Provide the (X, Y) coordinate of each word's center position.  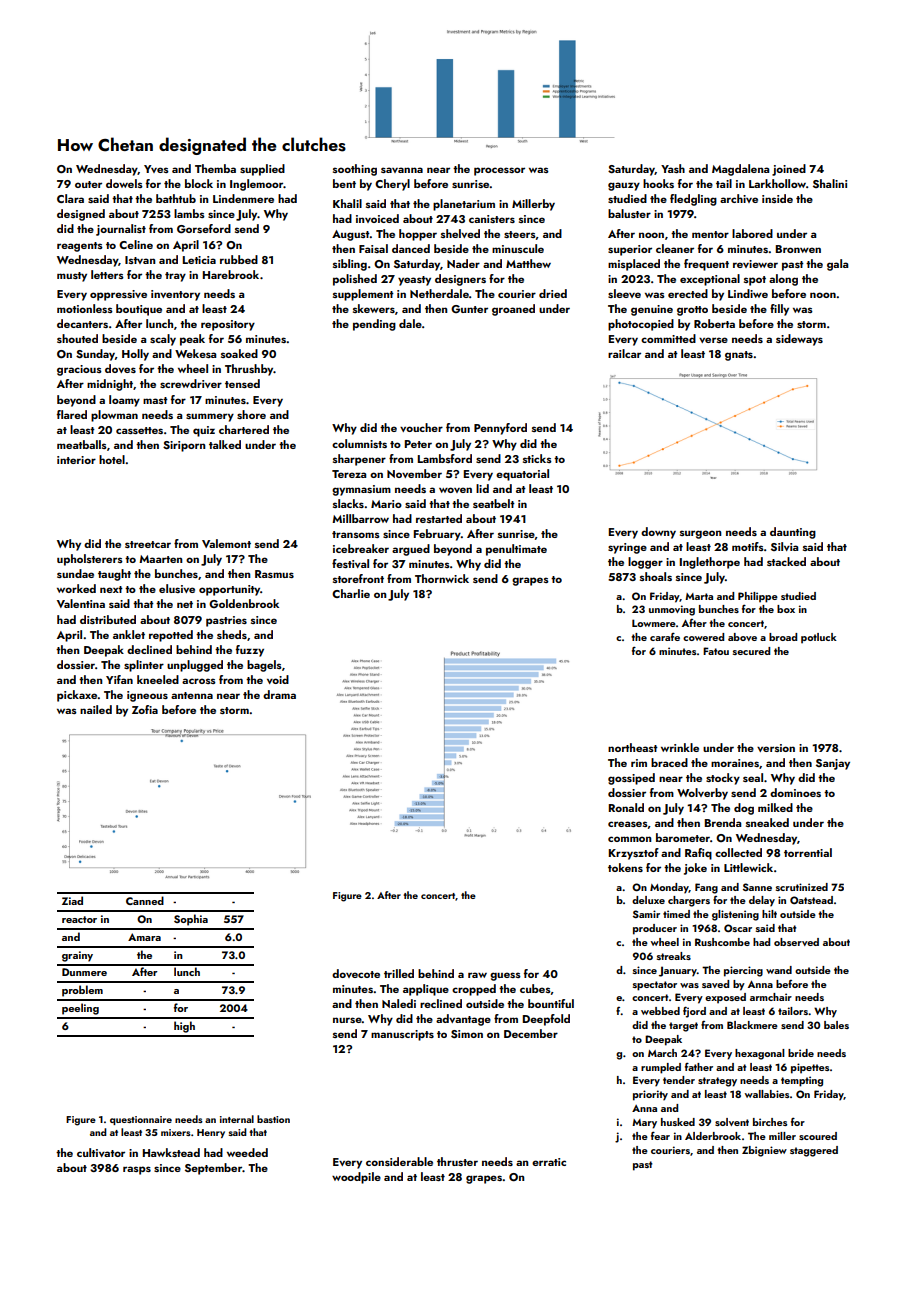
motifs (748, 546)
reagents (80, 247)
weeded (247, 1152)
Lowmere (654, 623)
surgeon (700, 534)
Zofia (145, 709)
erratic (549, 1162)
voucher (421, 427)
